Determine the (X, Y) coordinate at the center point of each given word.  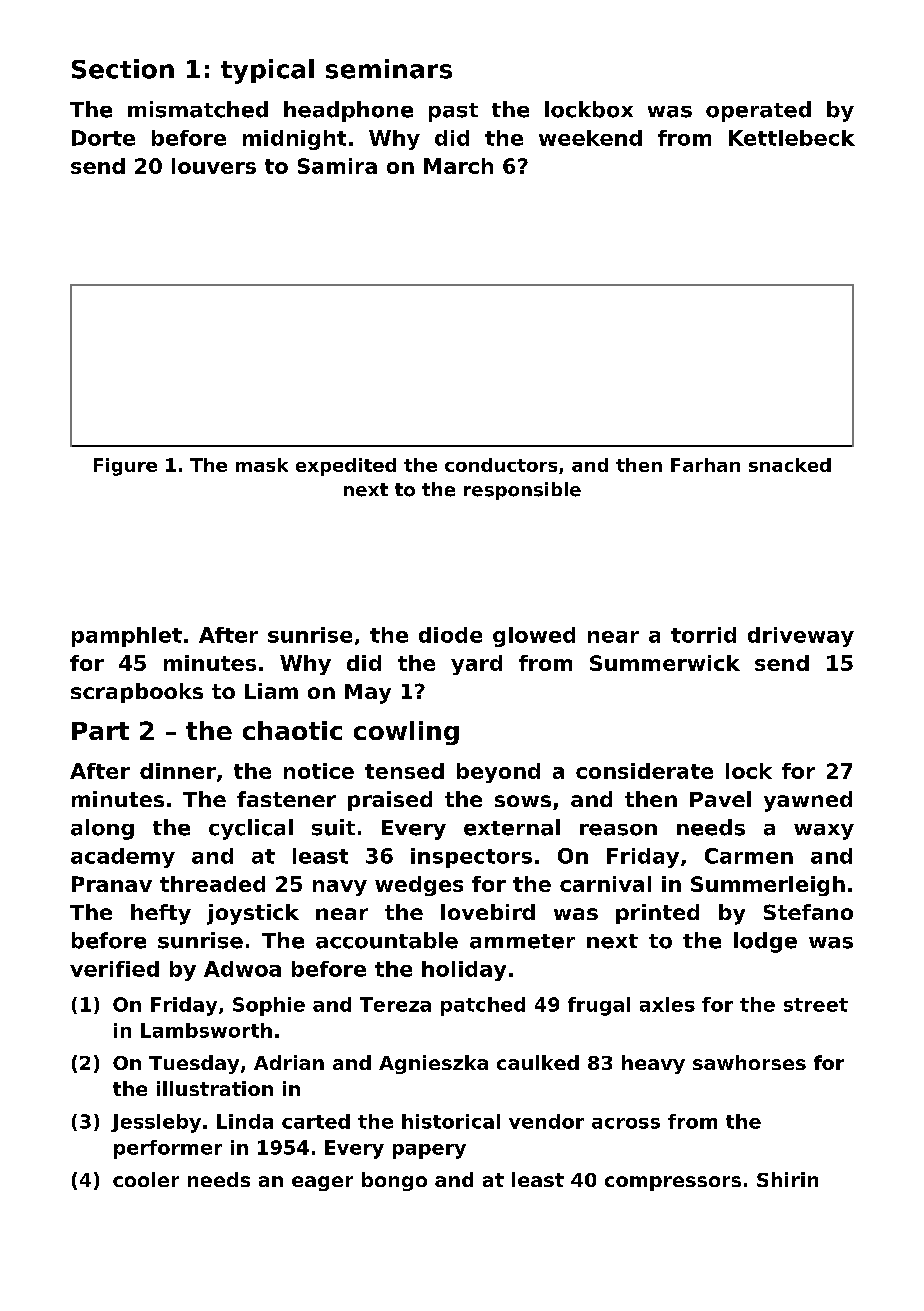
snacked (790, 465)
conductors (501, 465)
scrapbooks (137, 693)
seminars (389, 69)
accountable (387, 940)
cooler (146, 1179)
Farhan (705, 465)
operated (758, 111)
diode (450, 635)
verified (114, 969)
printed (657, 914)
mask (262, 465)
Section (123, 69)
